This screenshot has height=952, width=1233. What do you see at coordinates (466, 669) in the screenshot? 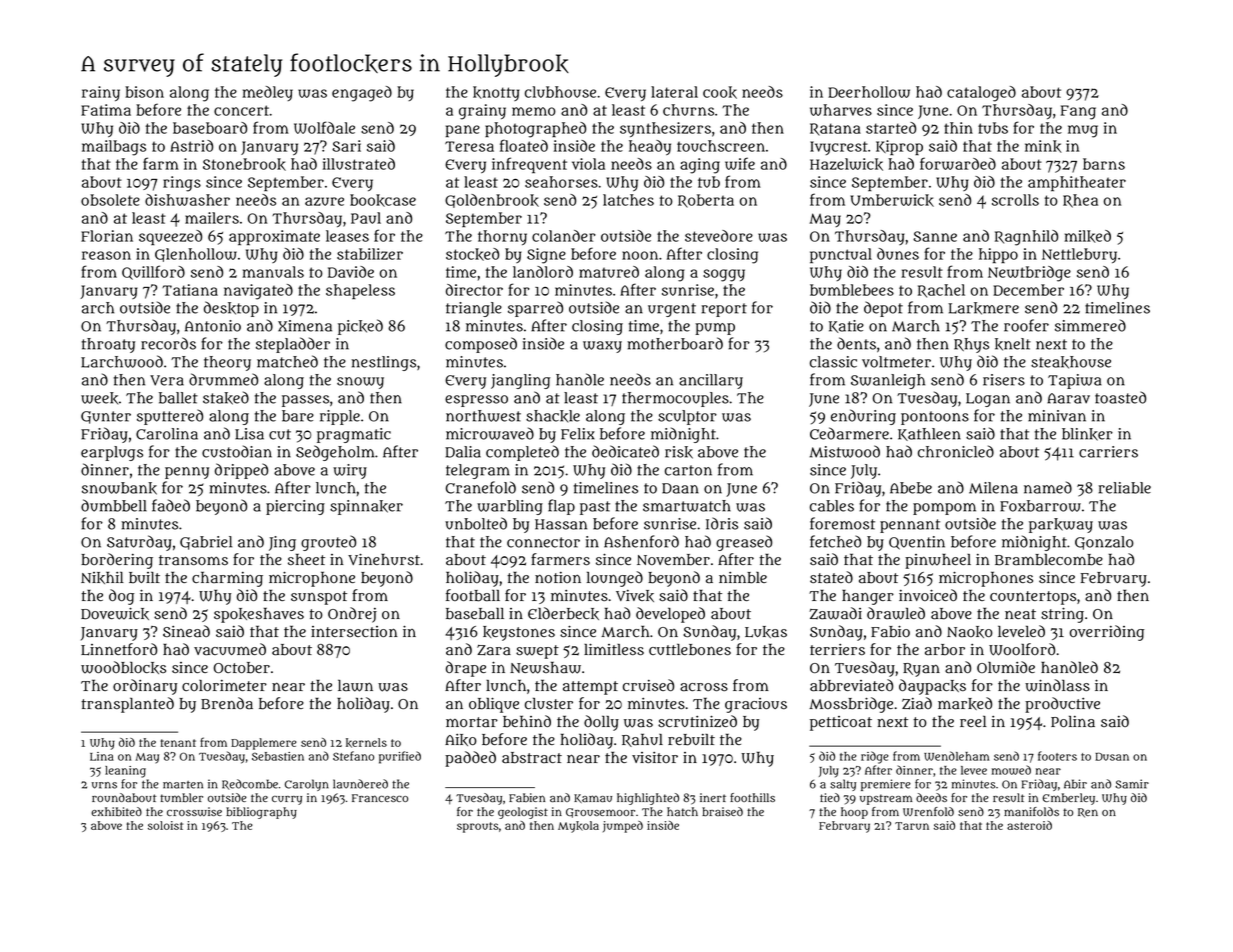
I see `drape` at bounding box center [466, 669].
